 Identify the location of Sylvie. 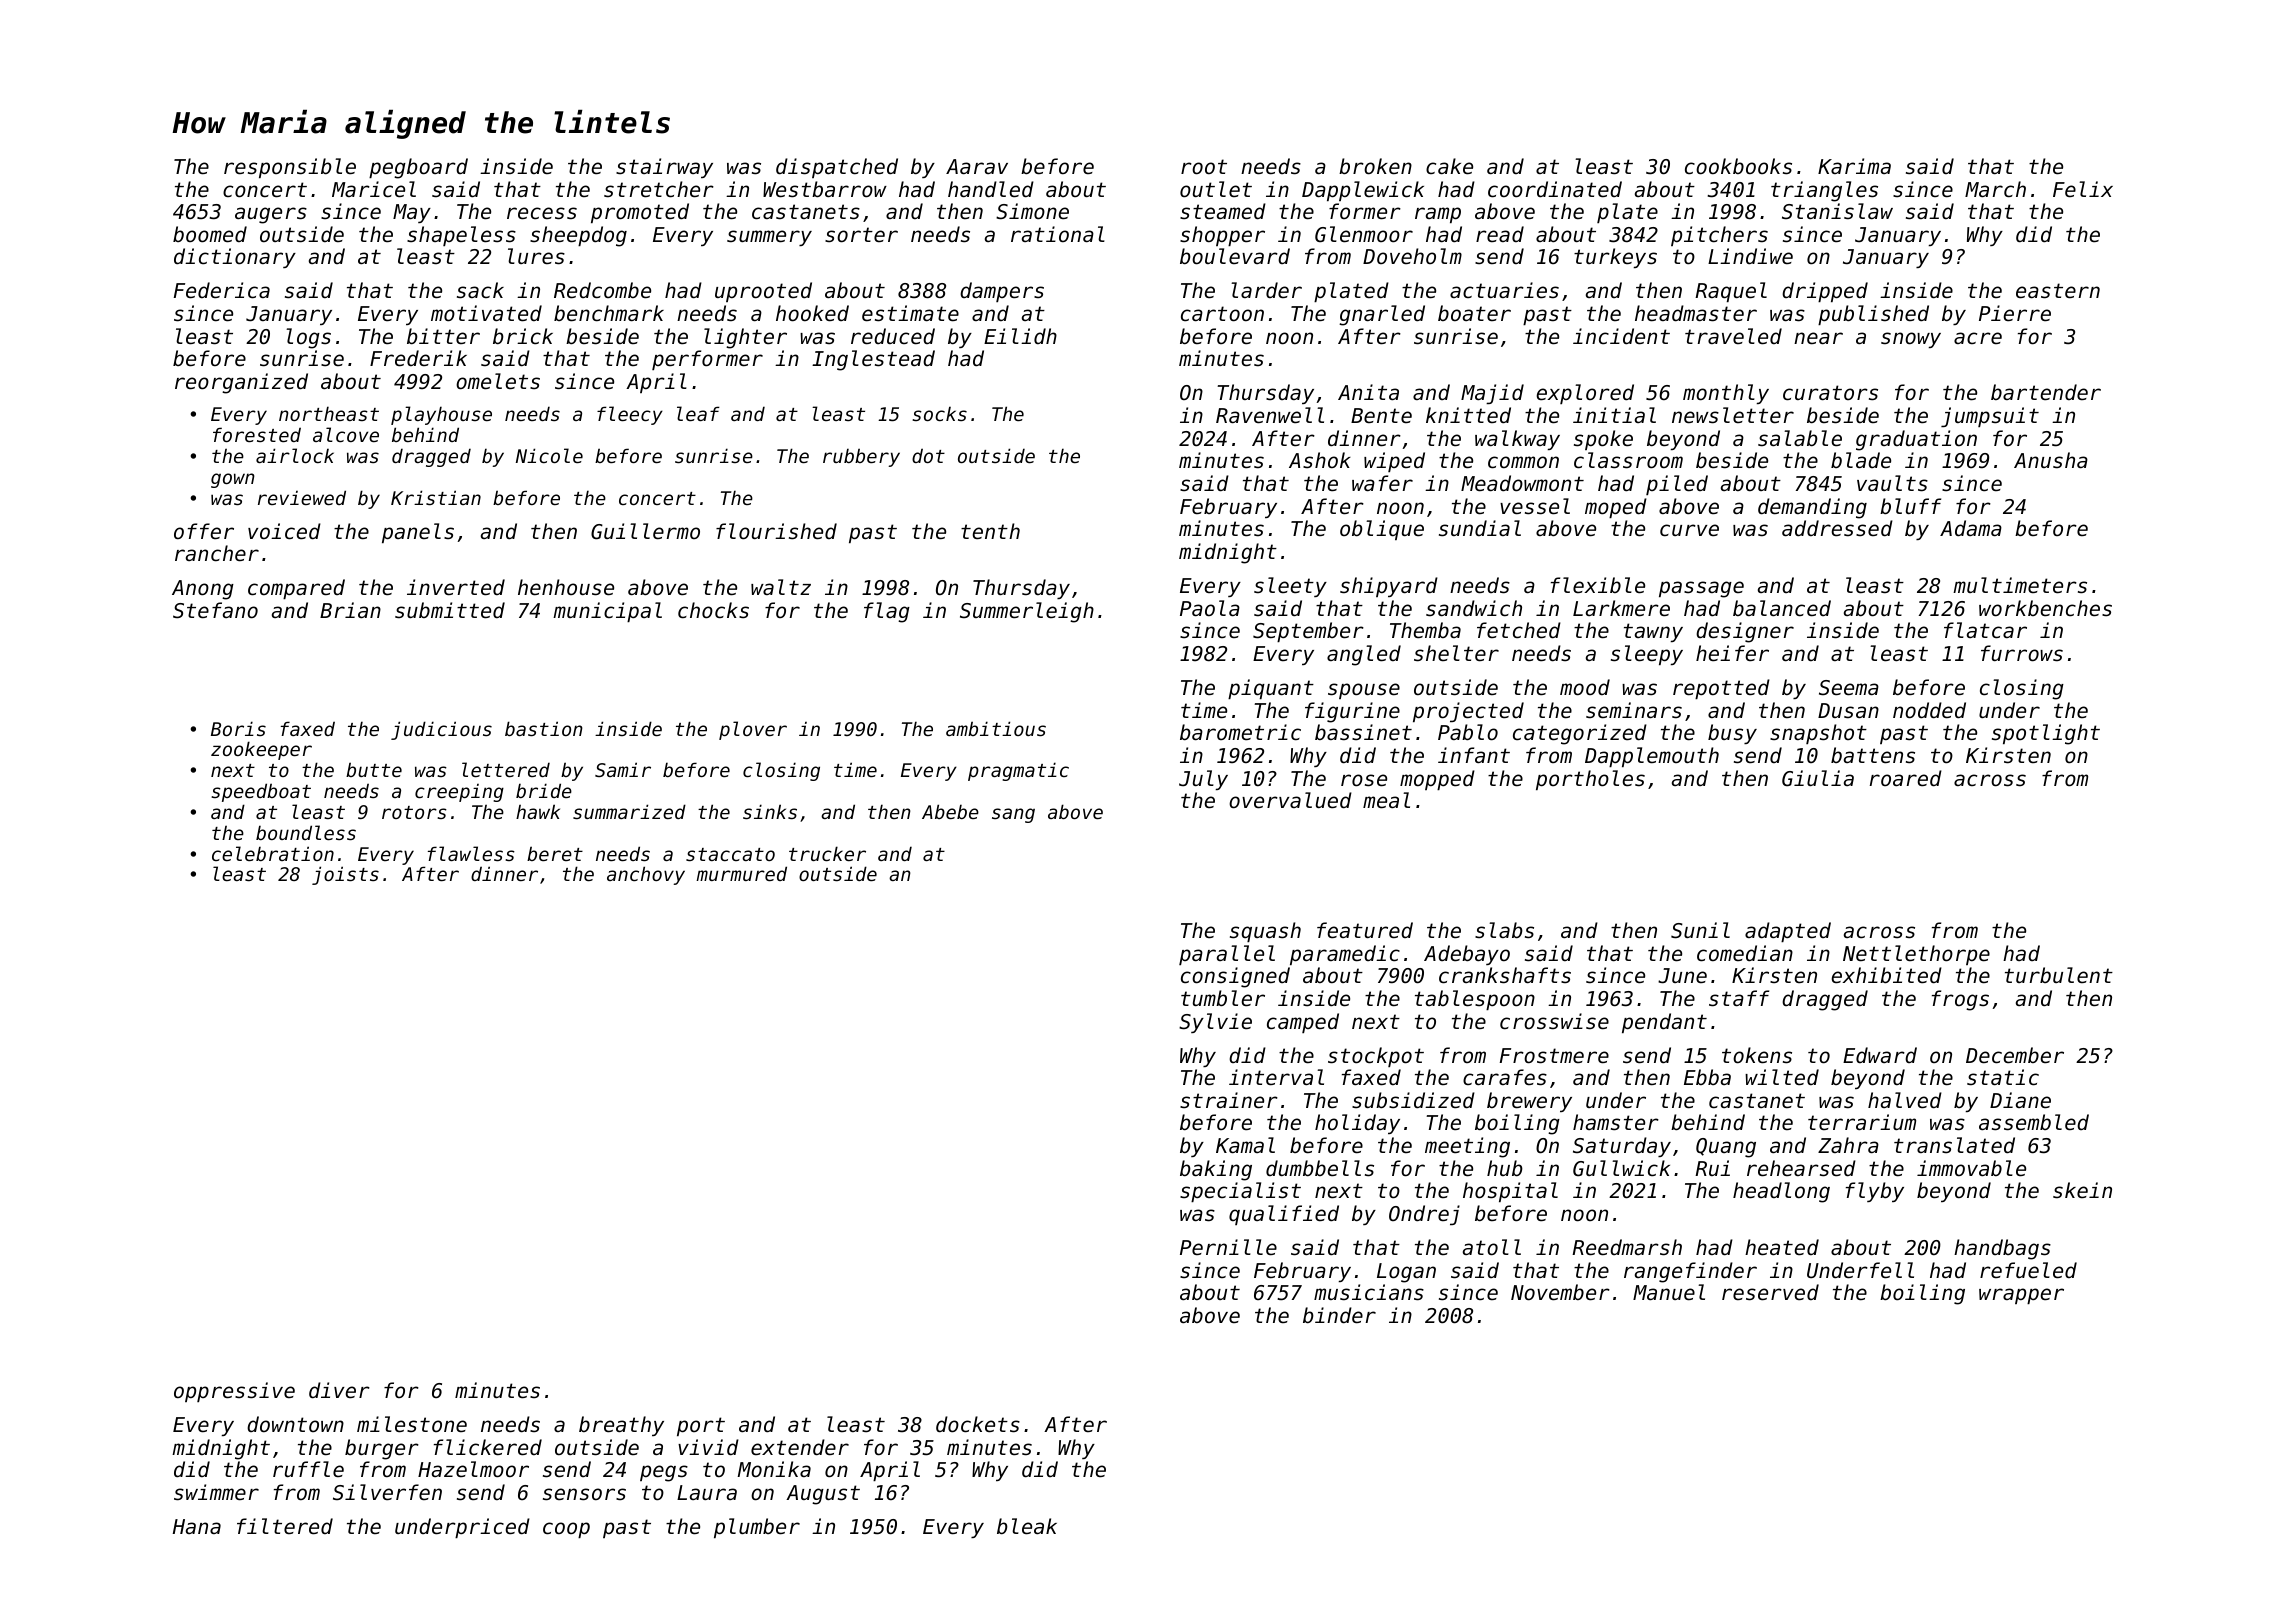
(1215, 1023).
